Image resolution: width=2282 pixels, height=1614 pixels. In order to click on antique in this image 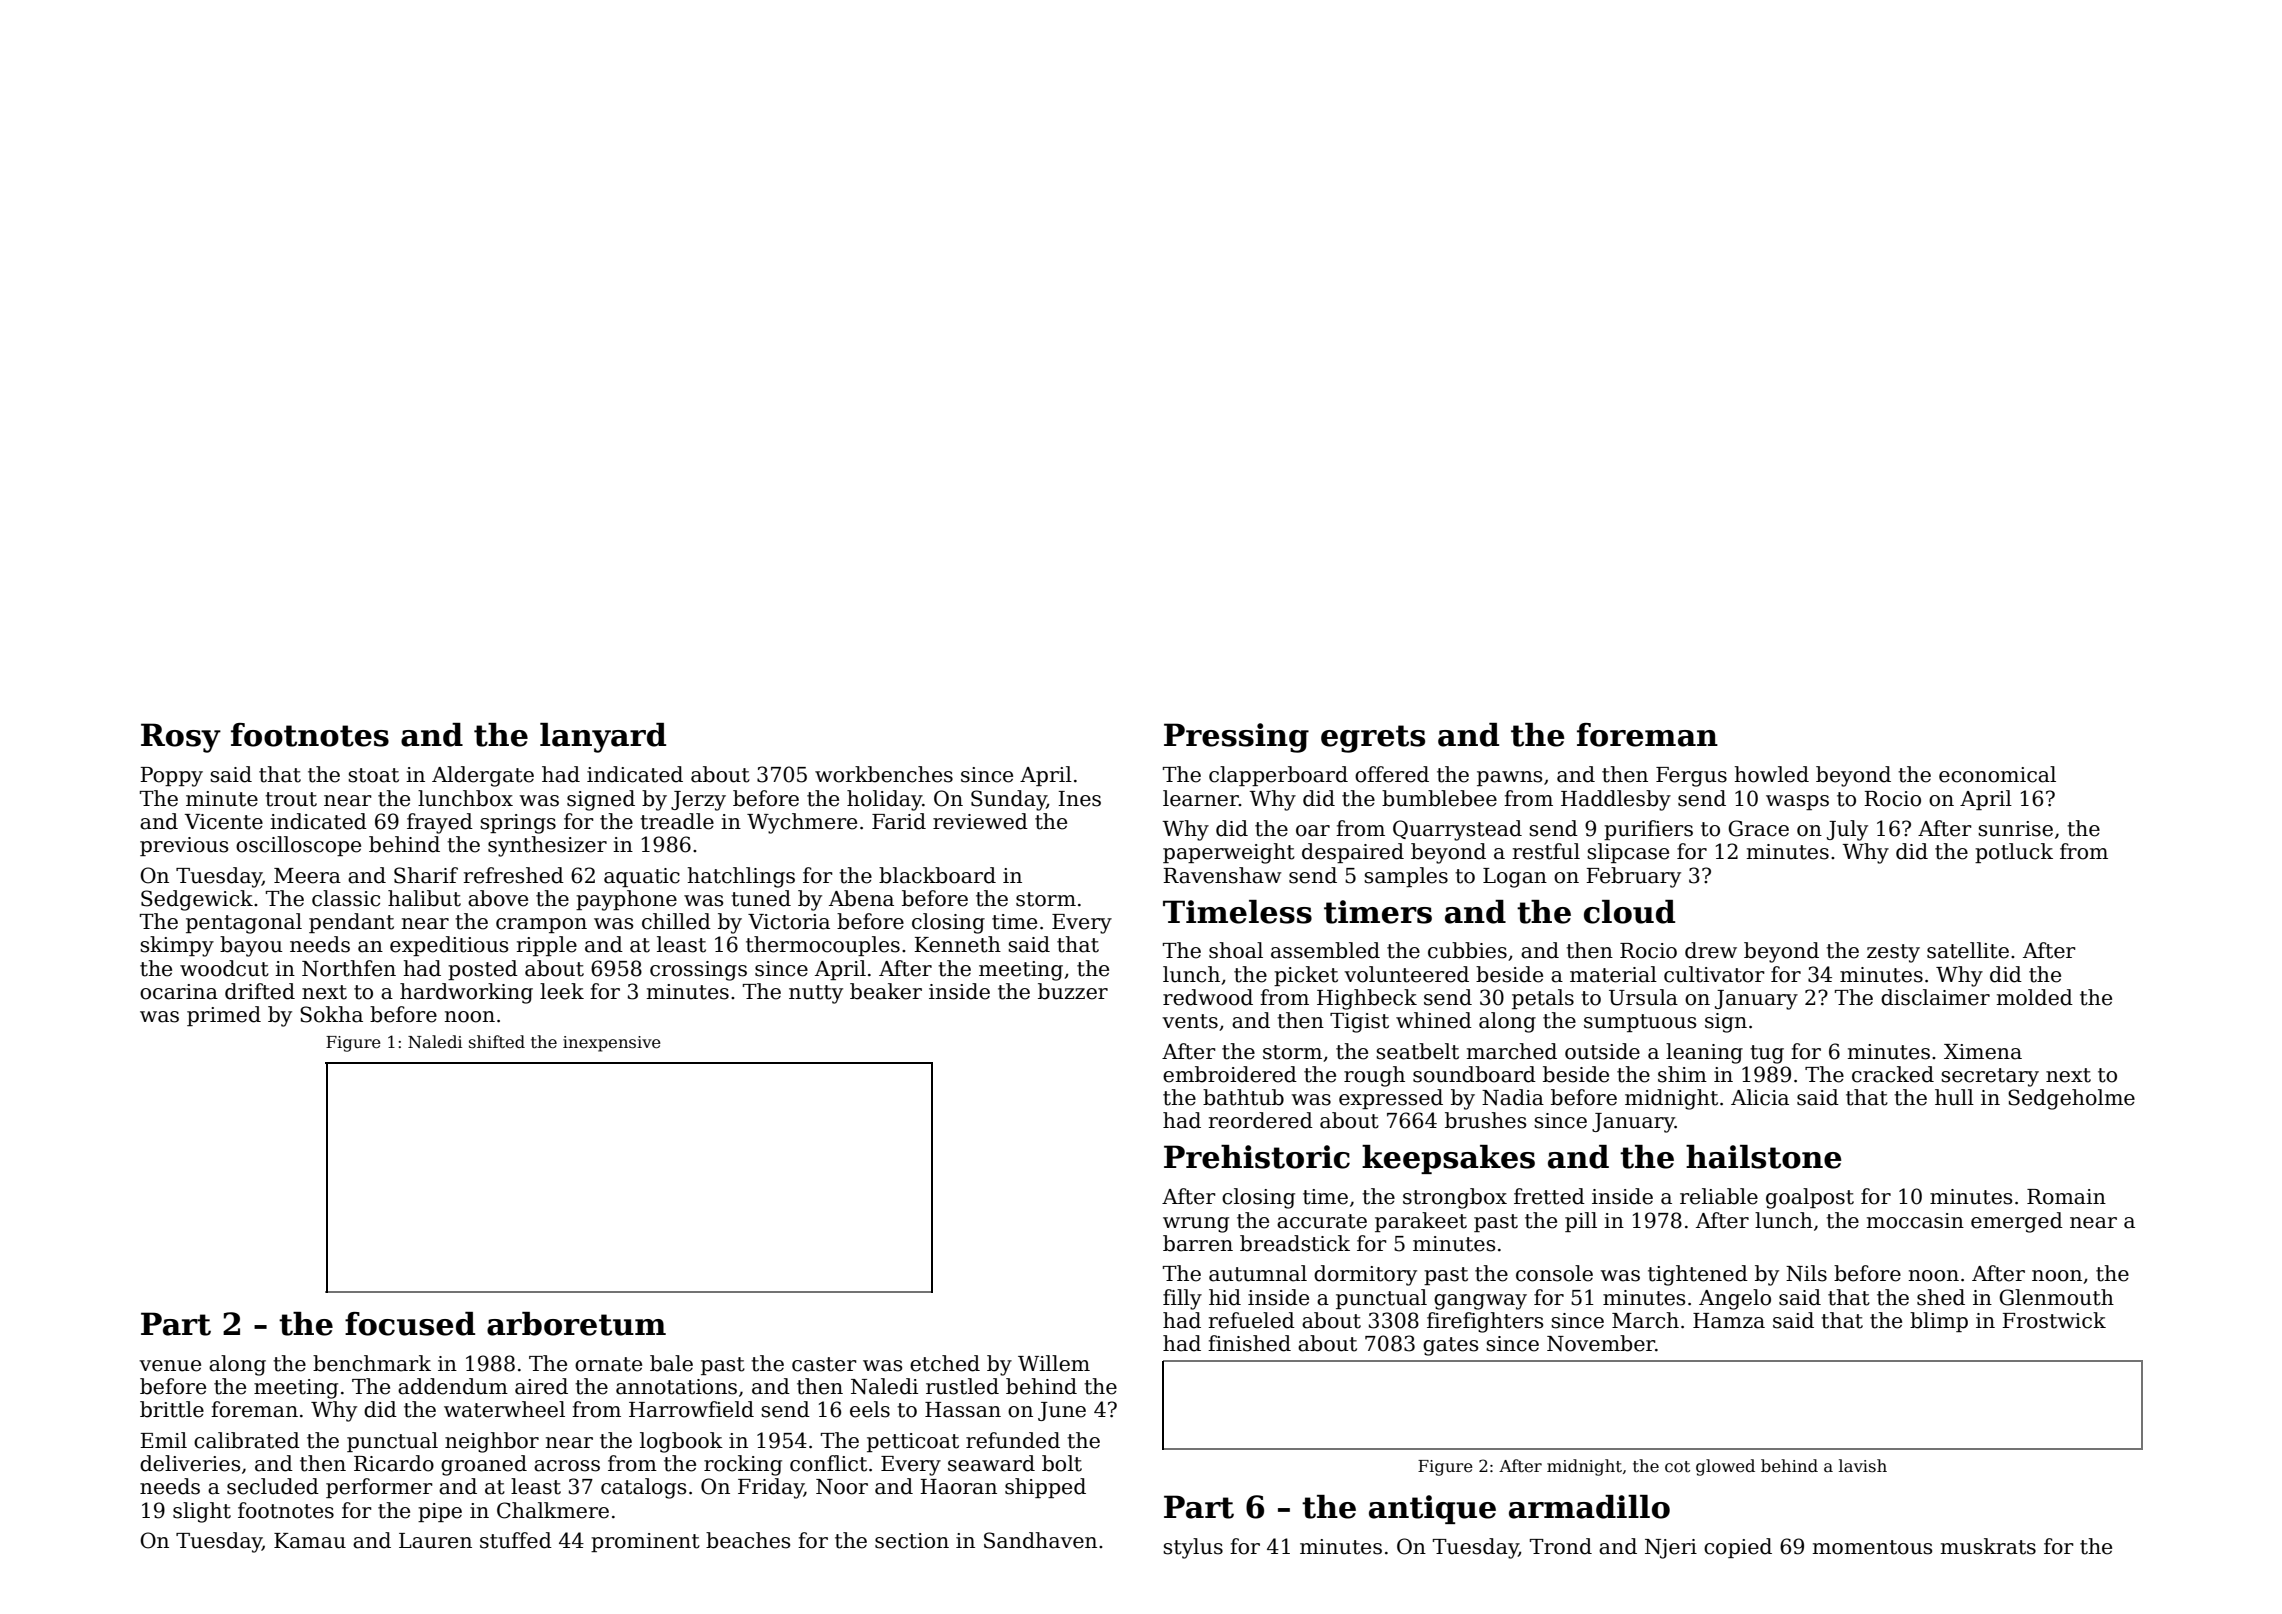, I will do `click(1432, 1509)`.
